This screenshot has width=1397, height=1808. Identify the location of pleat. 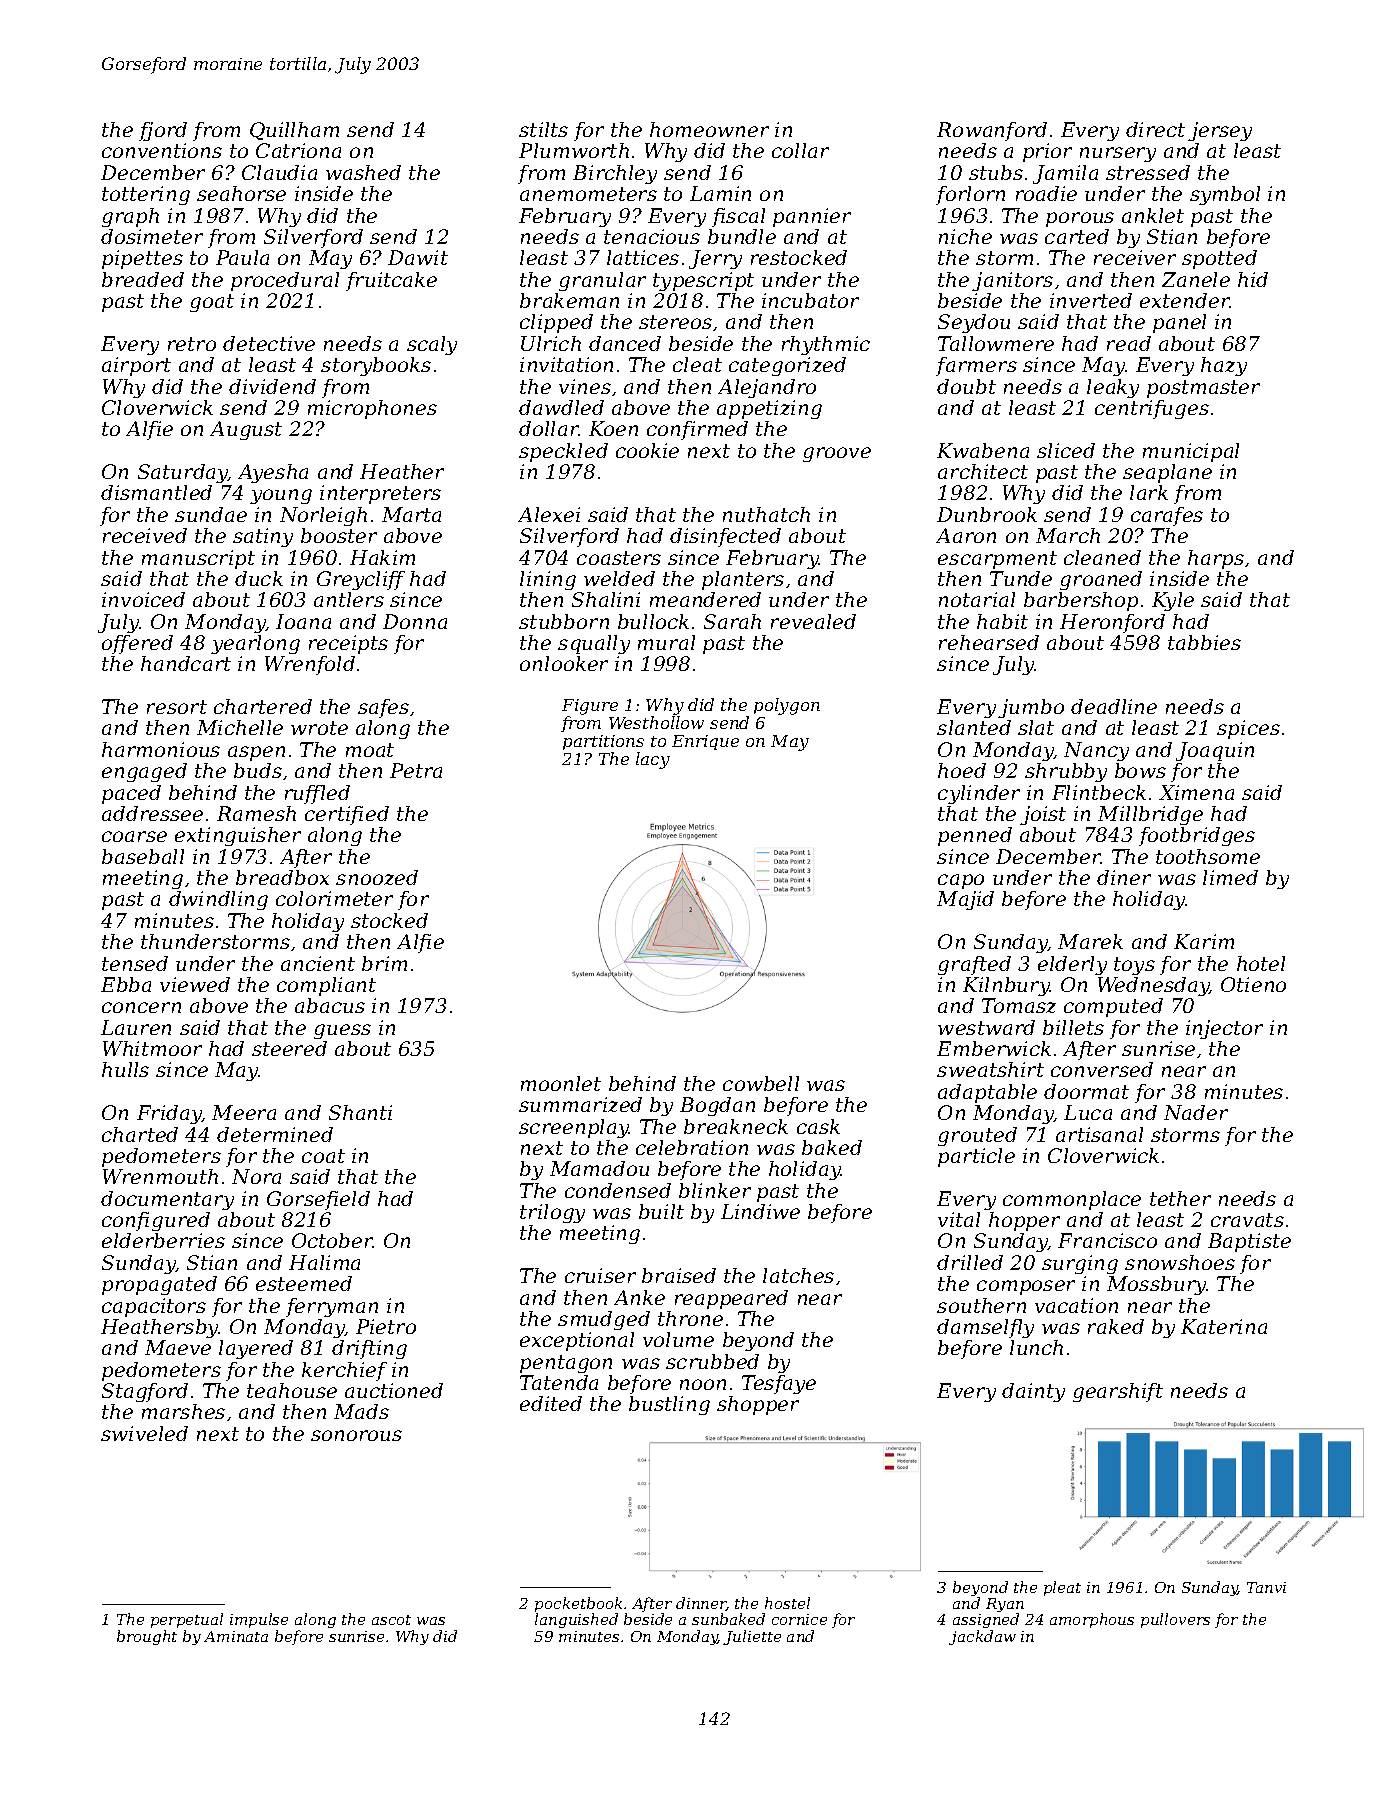
(1062, 1588).
